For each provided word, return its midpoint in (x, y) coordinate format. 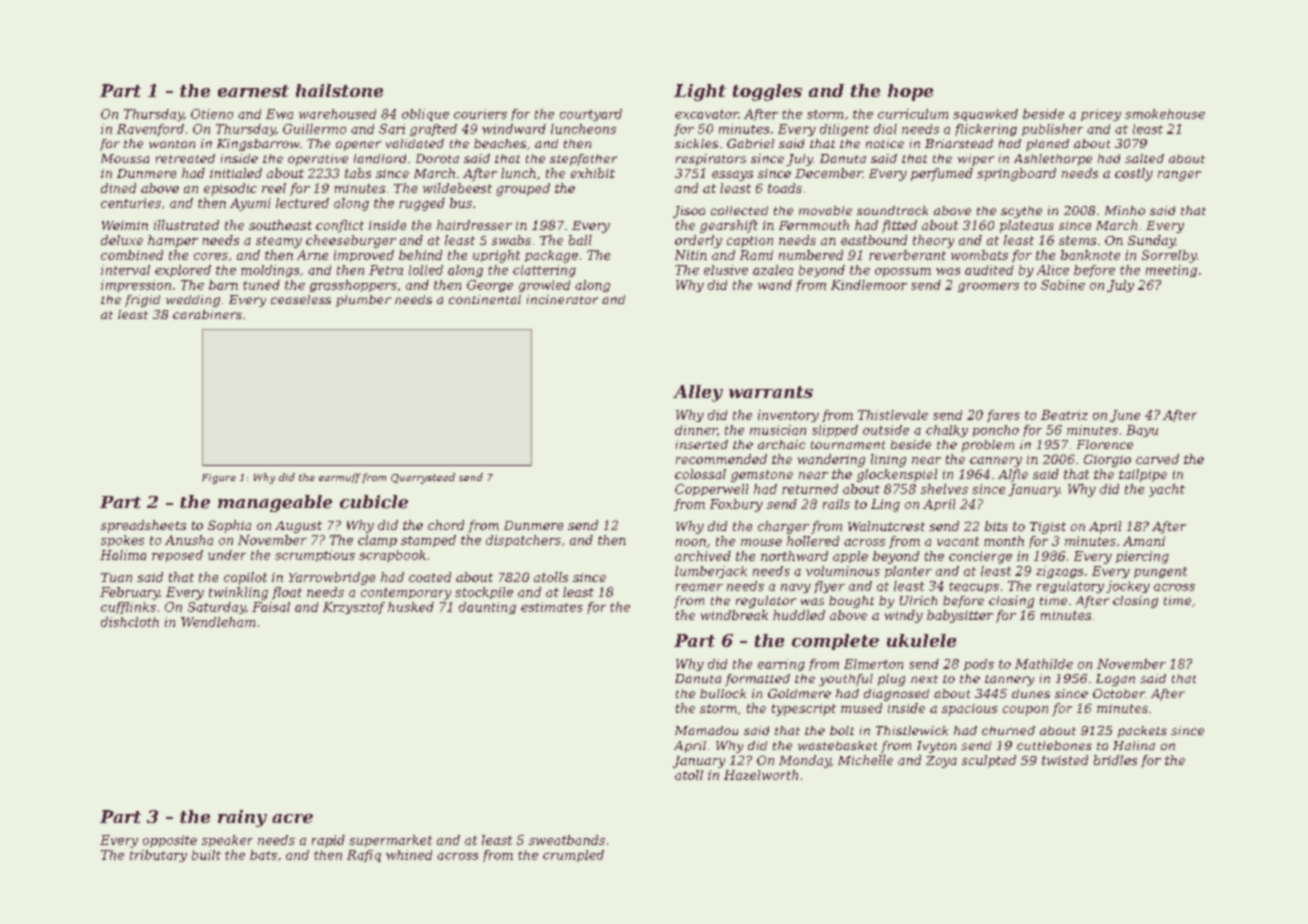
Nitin (691, 255)
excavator (707, 114)
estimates (552, 607)
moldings (270, 271)
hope (910, 92)
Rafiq (364, 856)
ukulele (921, 640)
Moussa (125, 158)
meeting (1171, 271)
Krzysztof (354, 608)
